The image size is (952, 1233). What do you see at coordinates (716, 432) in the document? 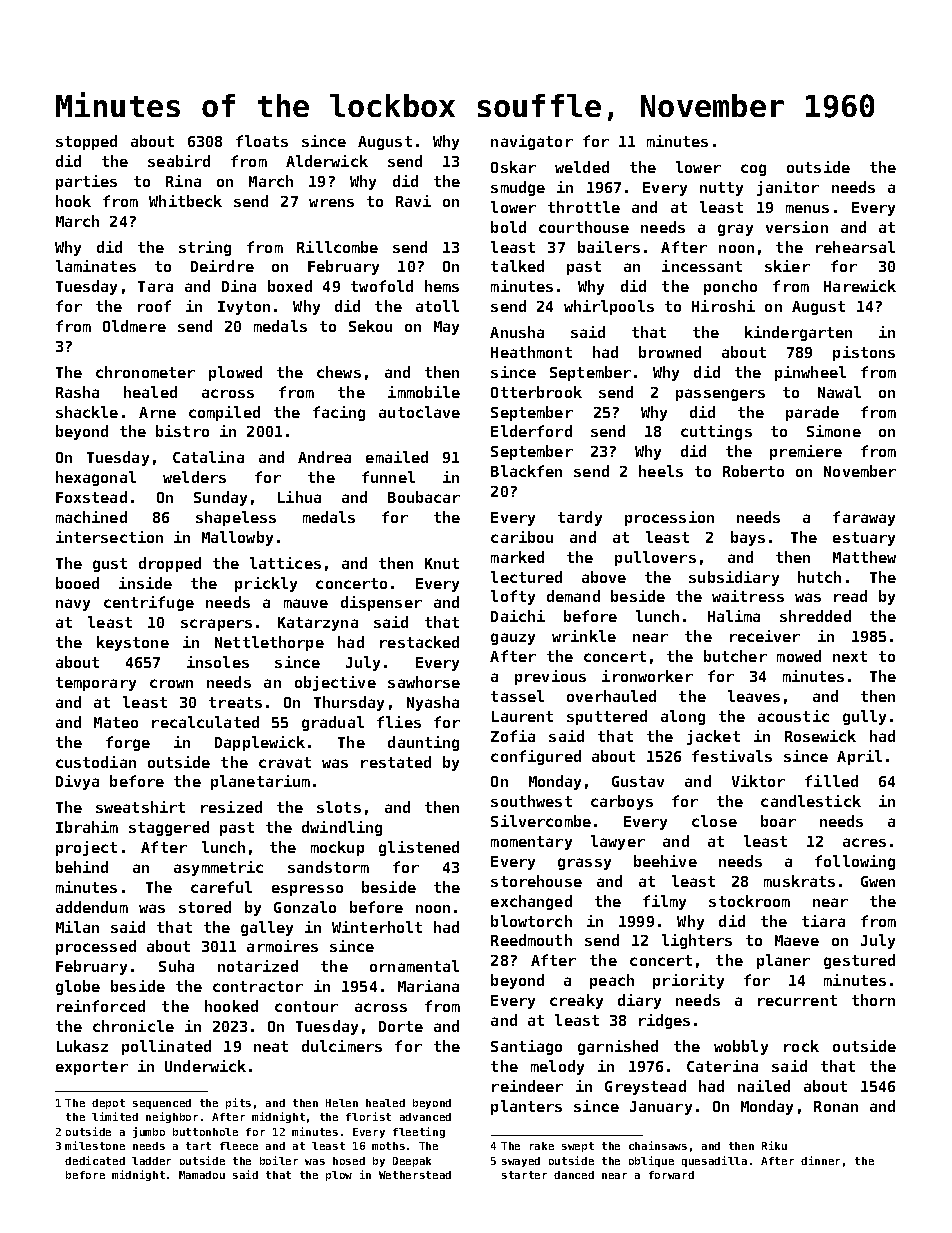
I see `cuttings` at bounding box center [716, 432].
